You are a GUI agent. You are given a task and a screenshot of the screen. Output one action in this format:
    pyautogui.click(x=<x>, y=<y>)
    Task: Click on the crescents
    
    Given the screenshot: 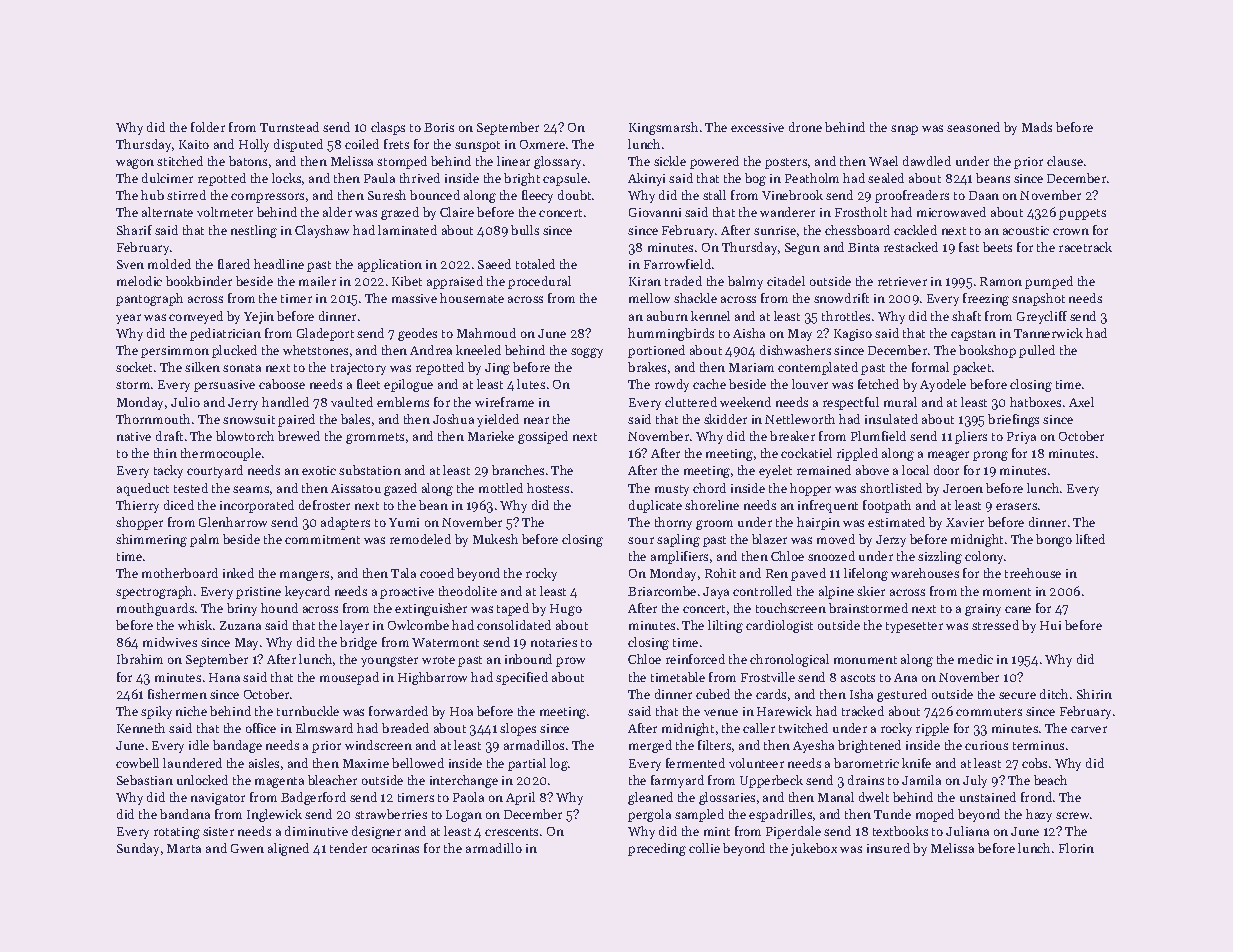 What is the action you would take?
    pyautogui.click(x=511, y=832)
